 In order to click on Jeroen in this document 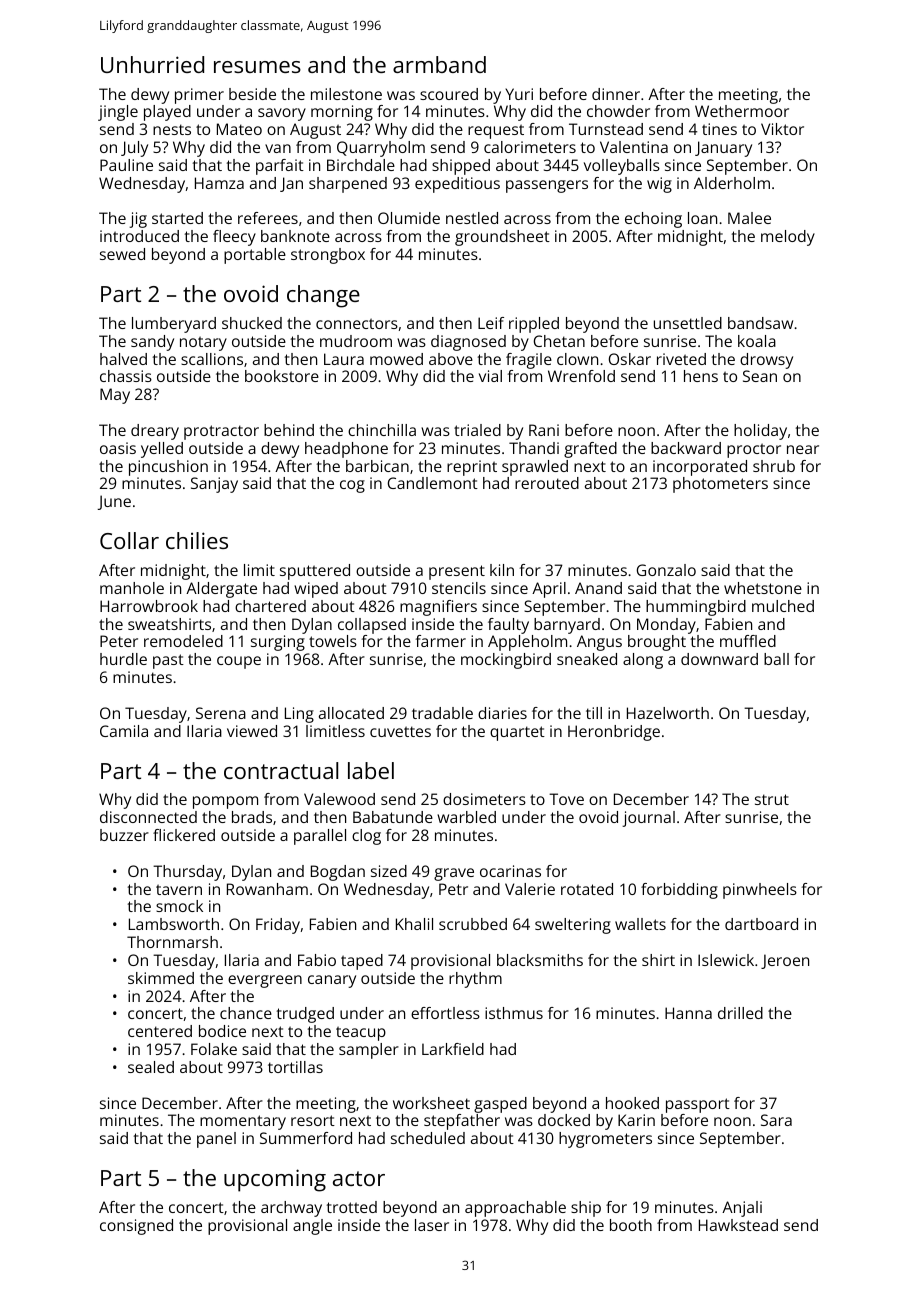, I will do `click(785, 961)`.
